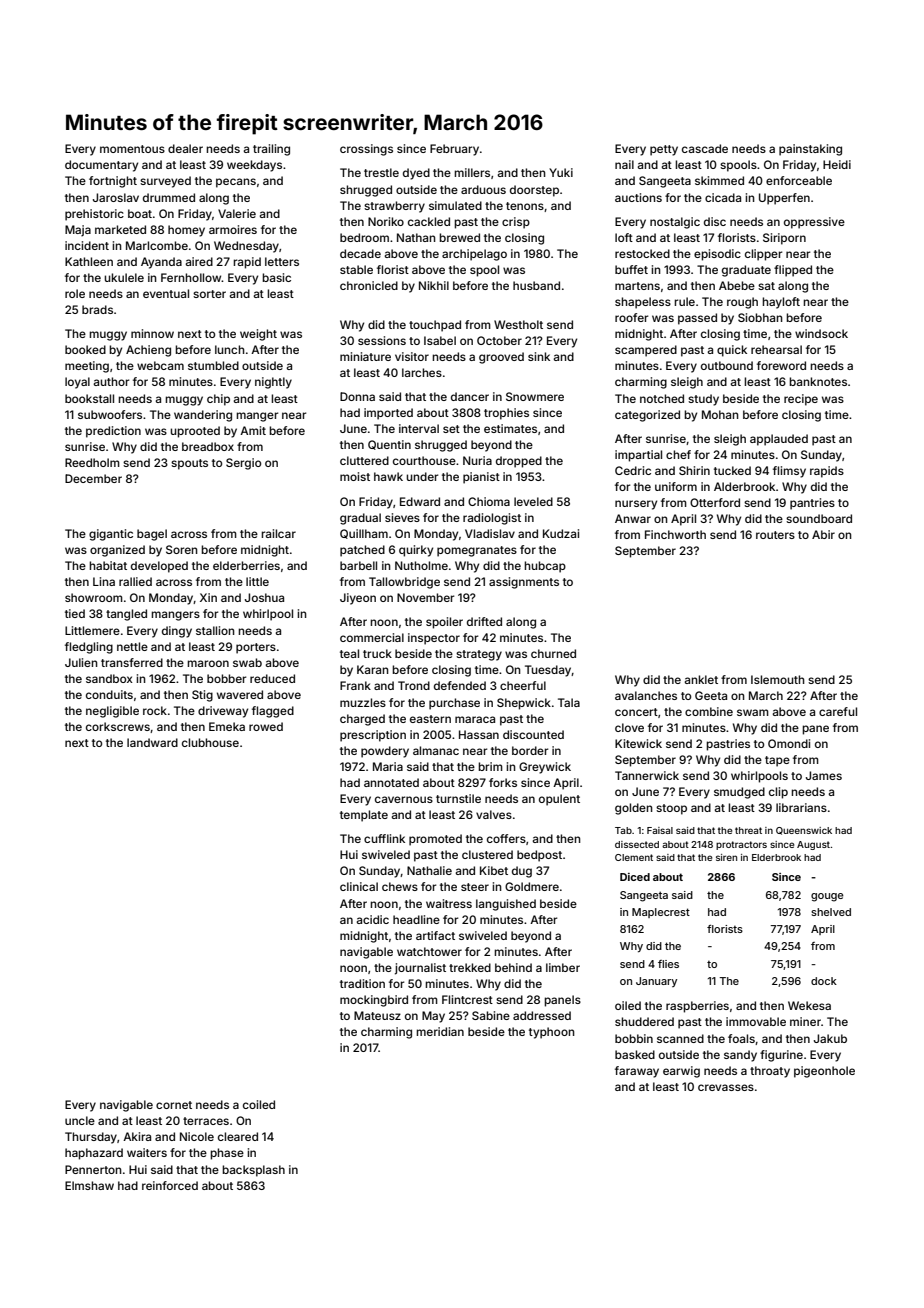 The width and height of the screenshot is (924, 1308). Describe the element at coordinates (215, 630) in the screenshot. I see `stallion` at that location.
